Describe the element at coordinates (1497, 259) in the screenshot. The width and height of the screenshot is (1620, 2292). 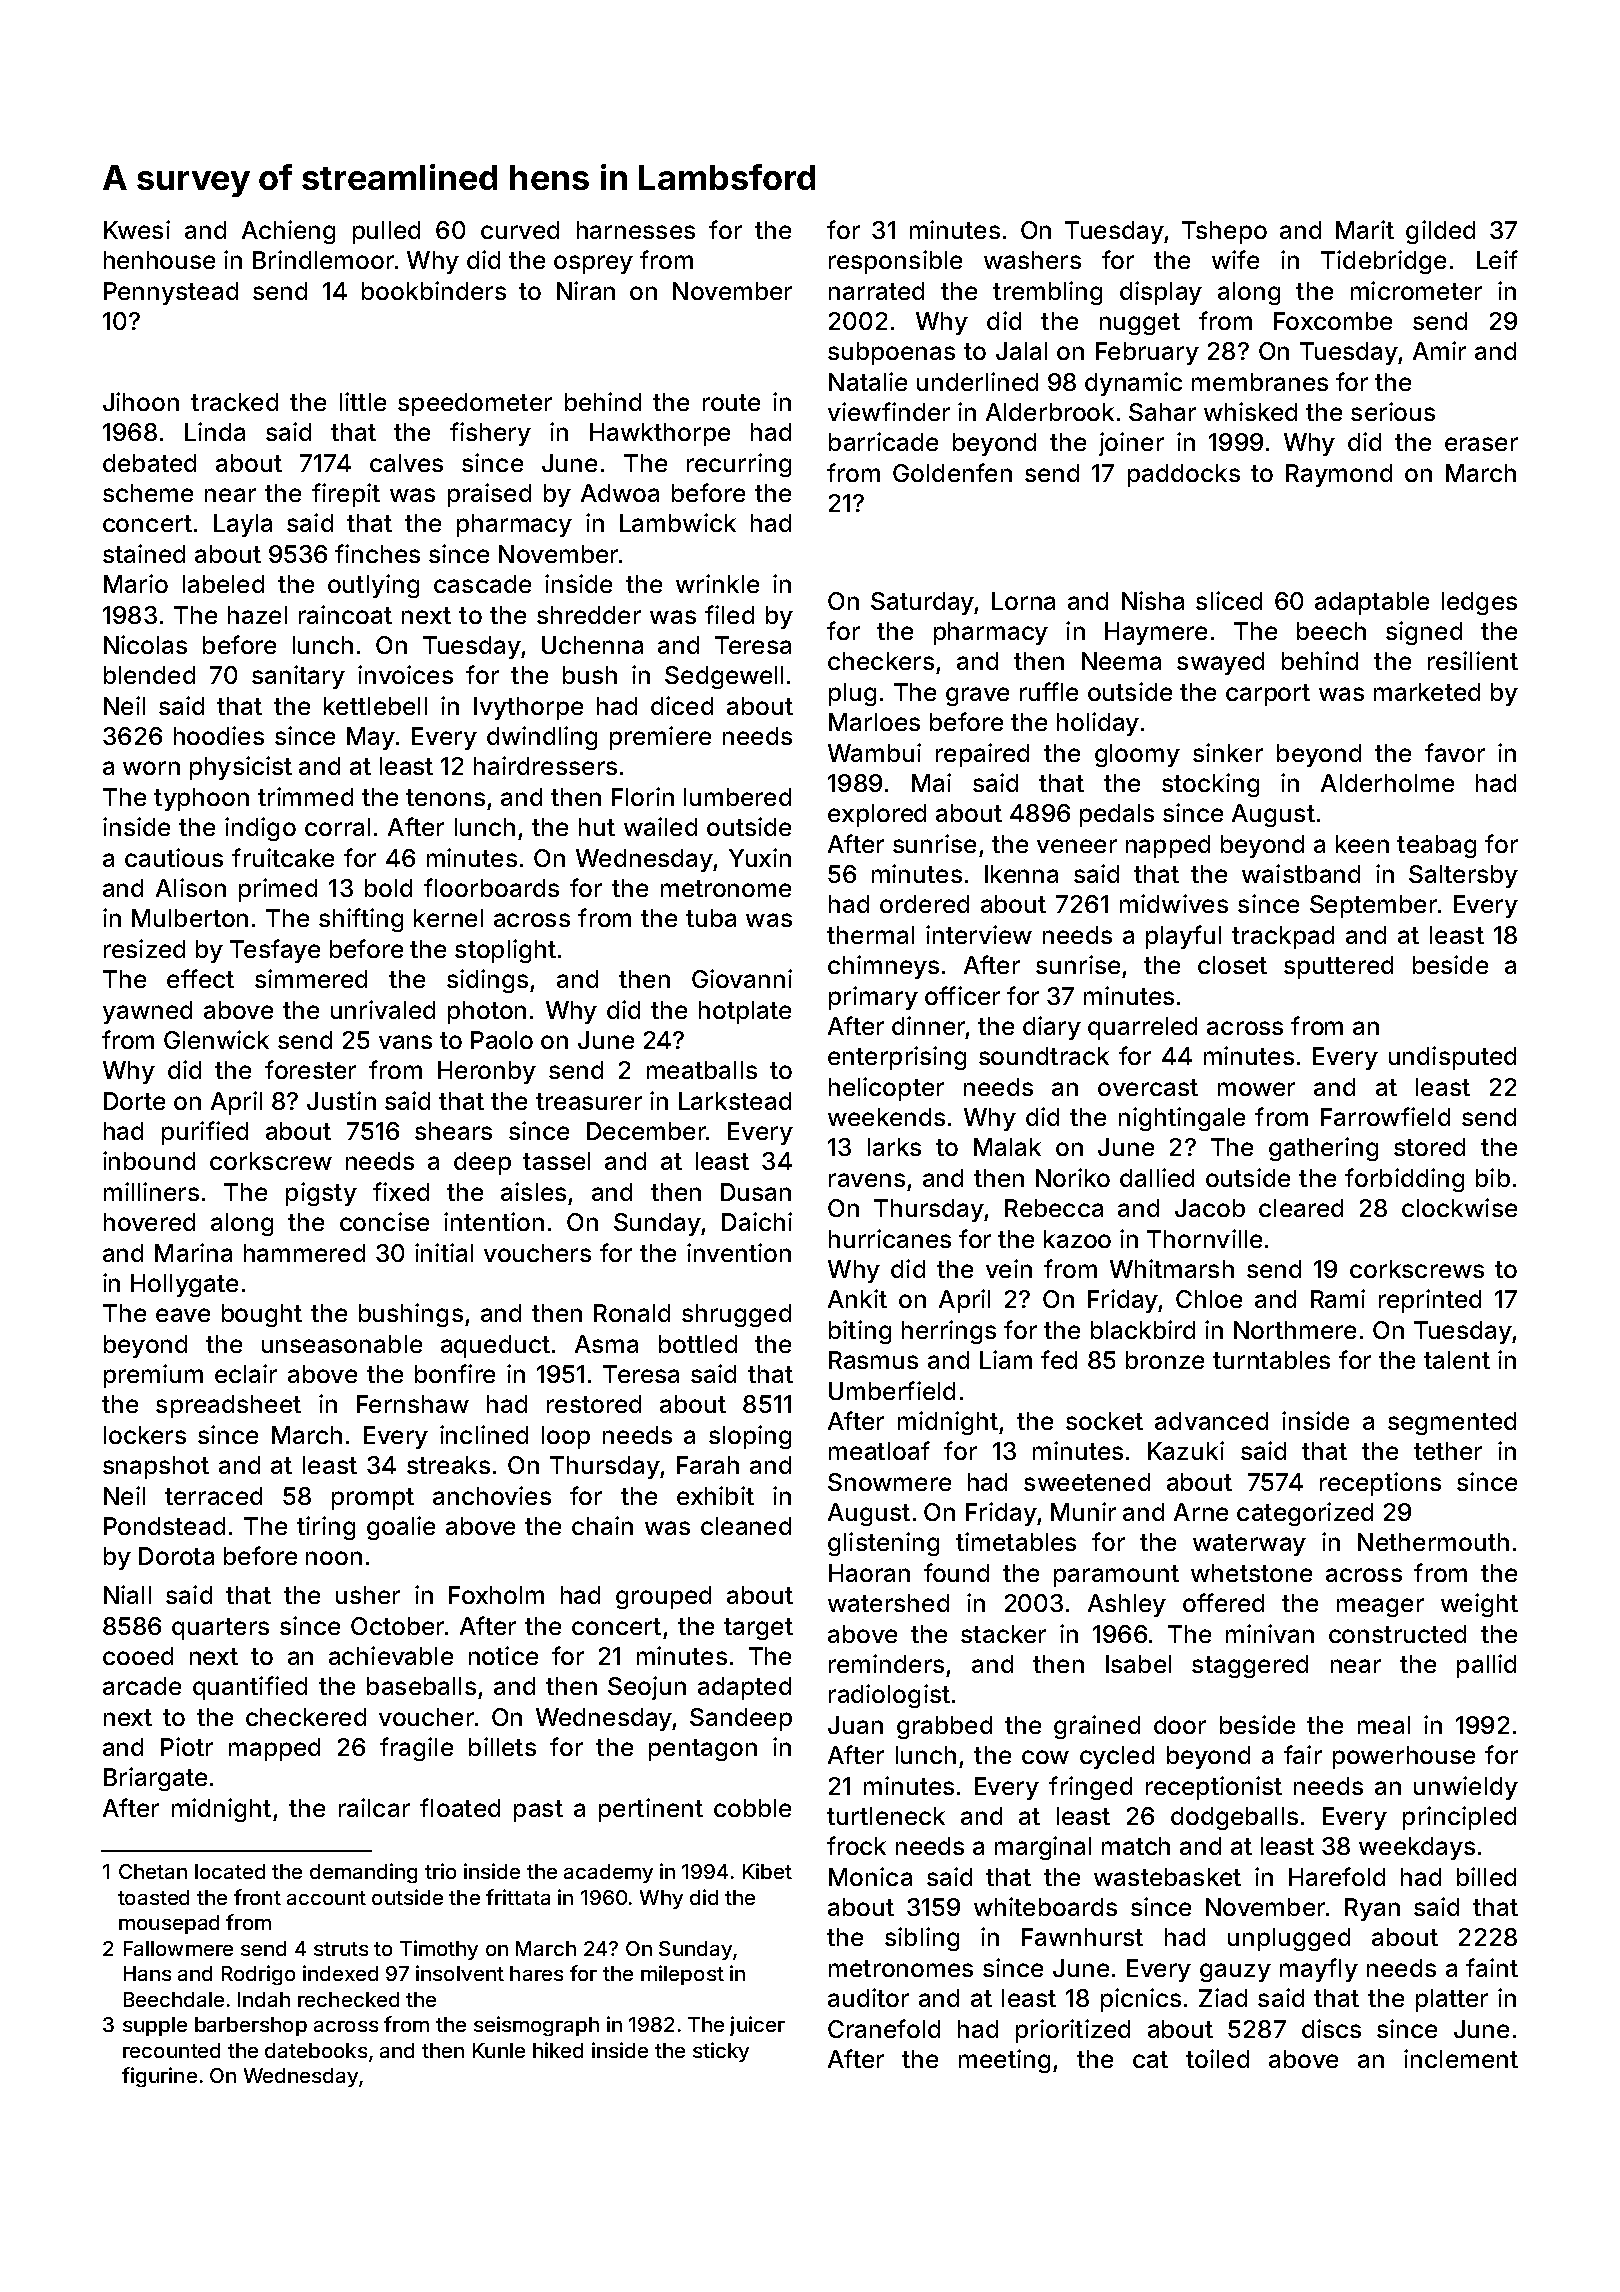
I see `Leif` at that location.
